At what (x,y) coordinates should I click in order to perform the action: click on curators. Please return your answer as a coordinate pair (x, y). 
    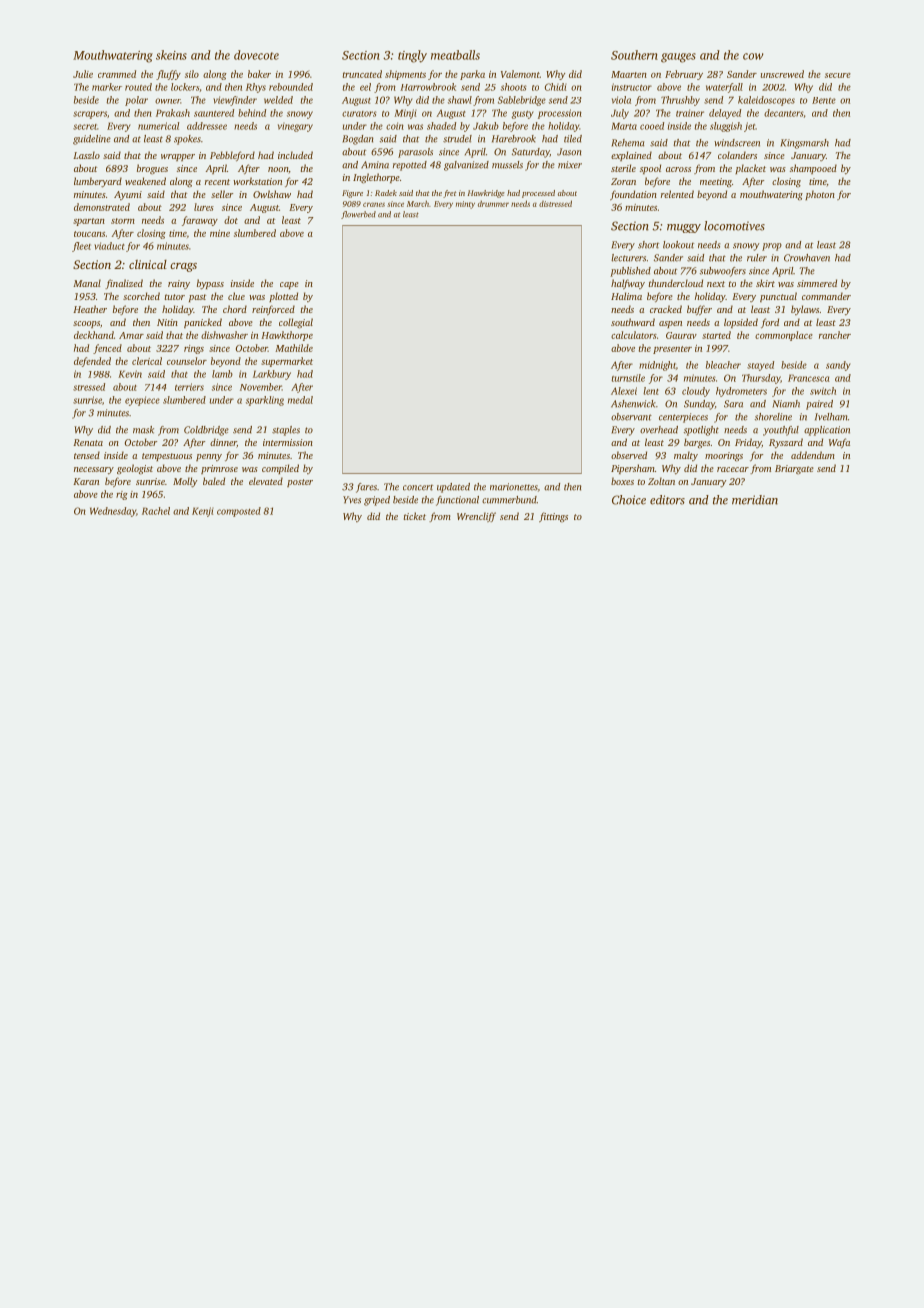
    Looking at the image, I should click on (359, 114).
